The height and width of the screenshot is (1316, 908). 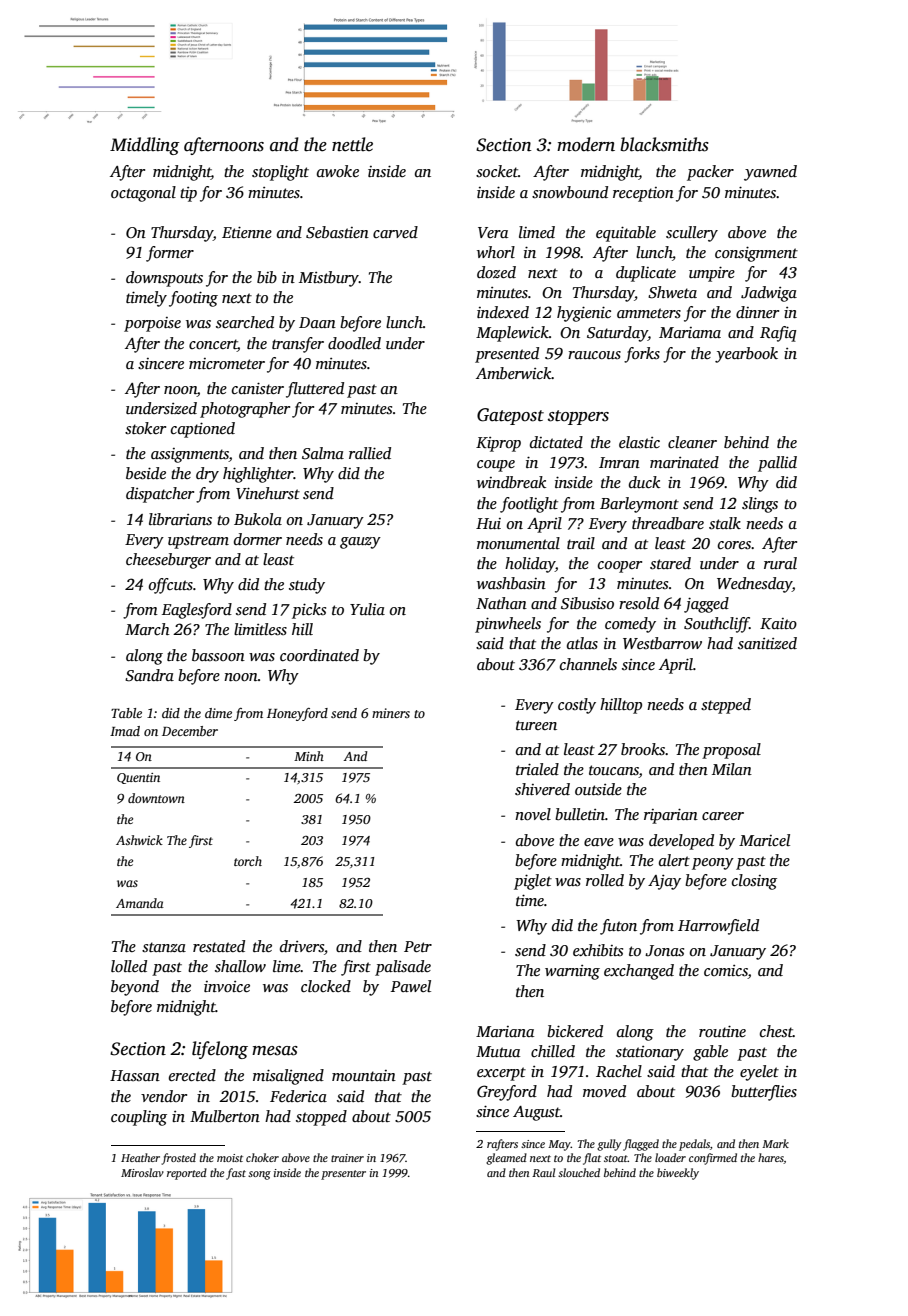 I want to click on Yulia, so click(x=367, y=609).
